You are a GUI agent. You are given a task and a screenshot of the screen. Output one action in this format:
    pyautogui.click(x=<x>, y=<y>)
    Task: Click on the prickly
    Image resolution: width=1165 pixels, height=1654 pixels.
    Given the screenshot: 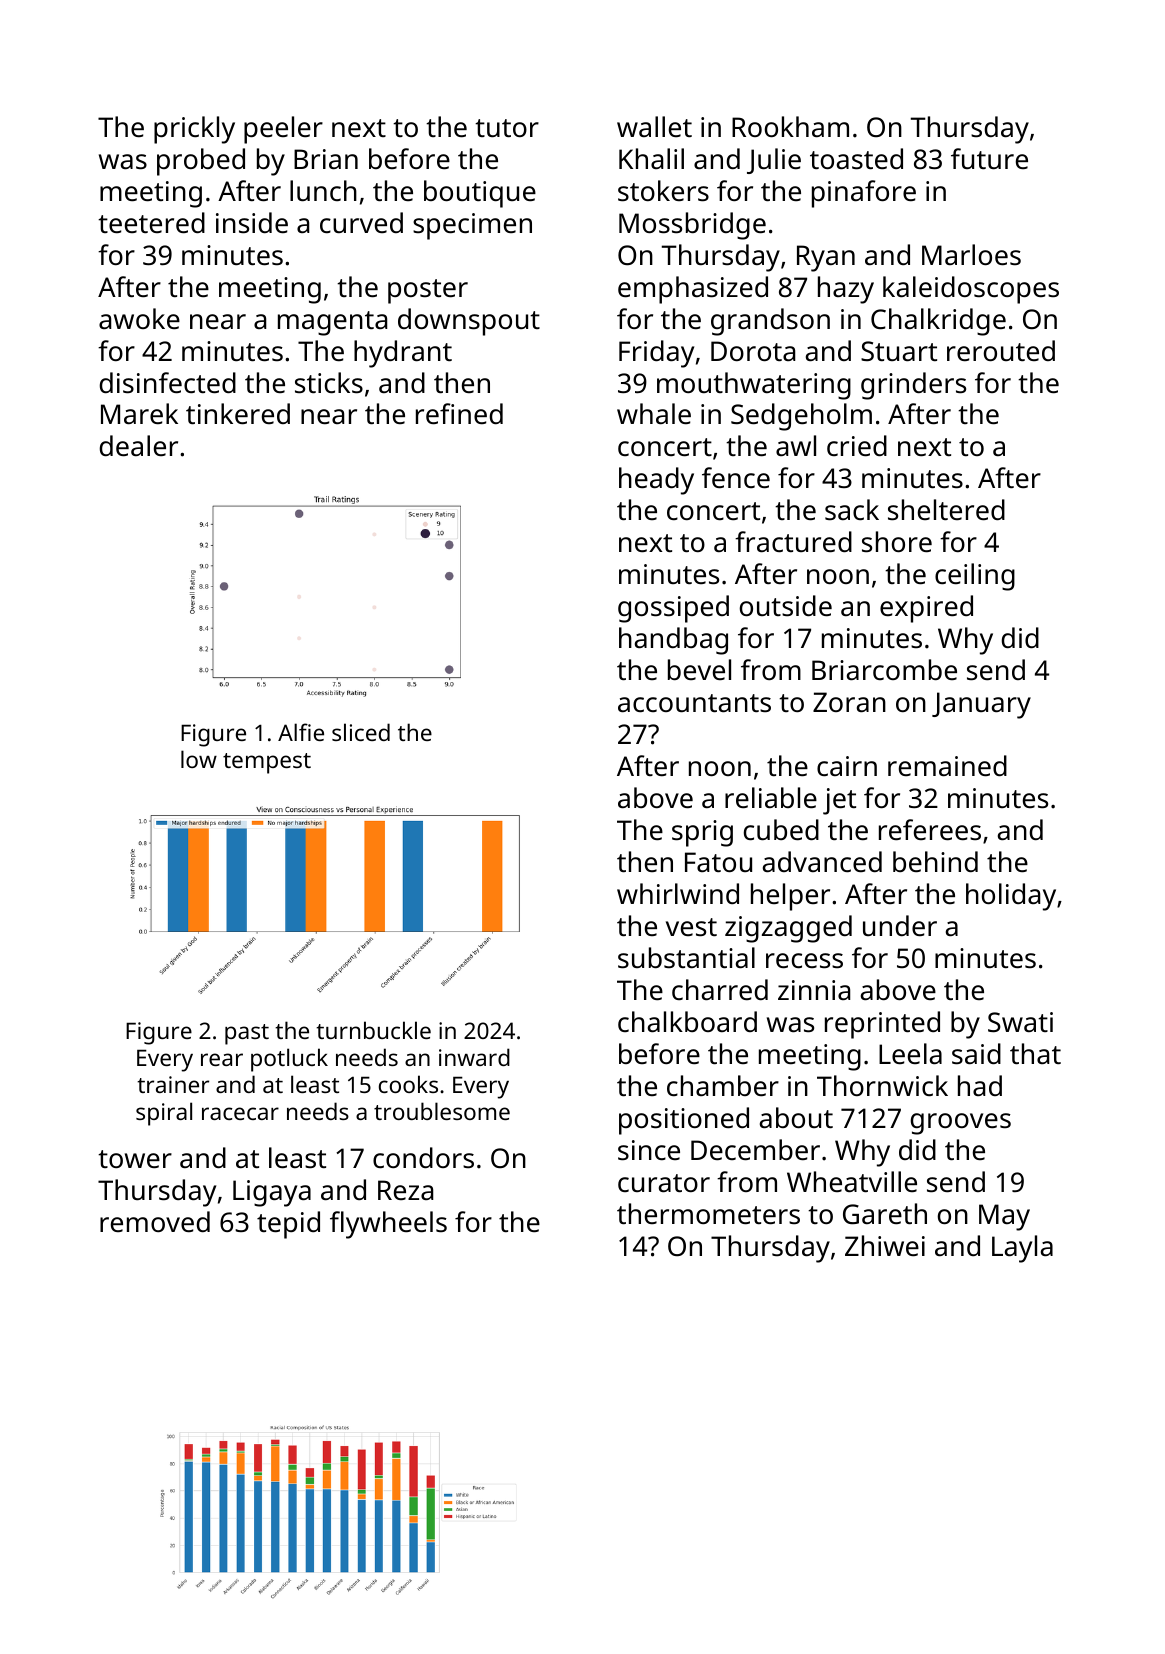 What is the action you would take?
    pyautogui.click(x=194, y=130)
